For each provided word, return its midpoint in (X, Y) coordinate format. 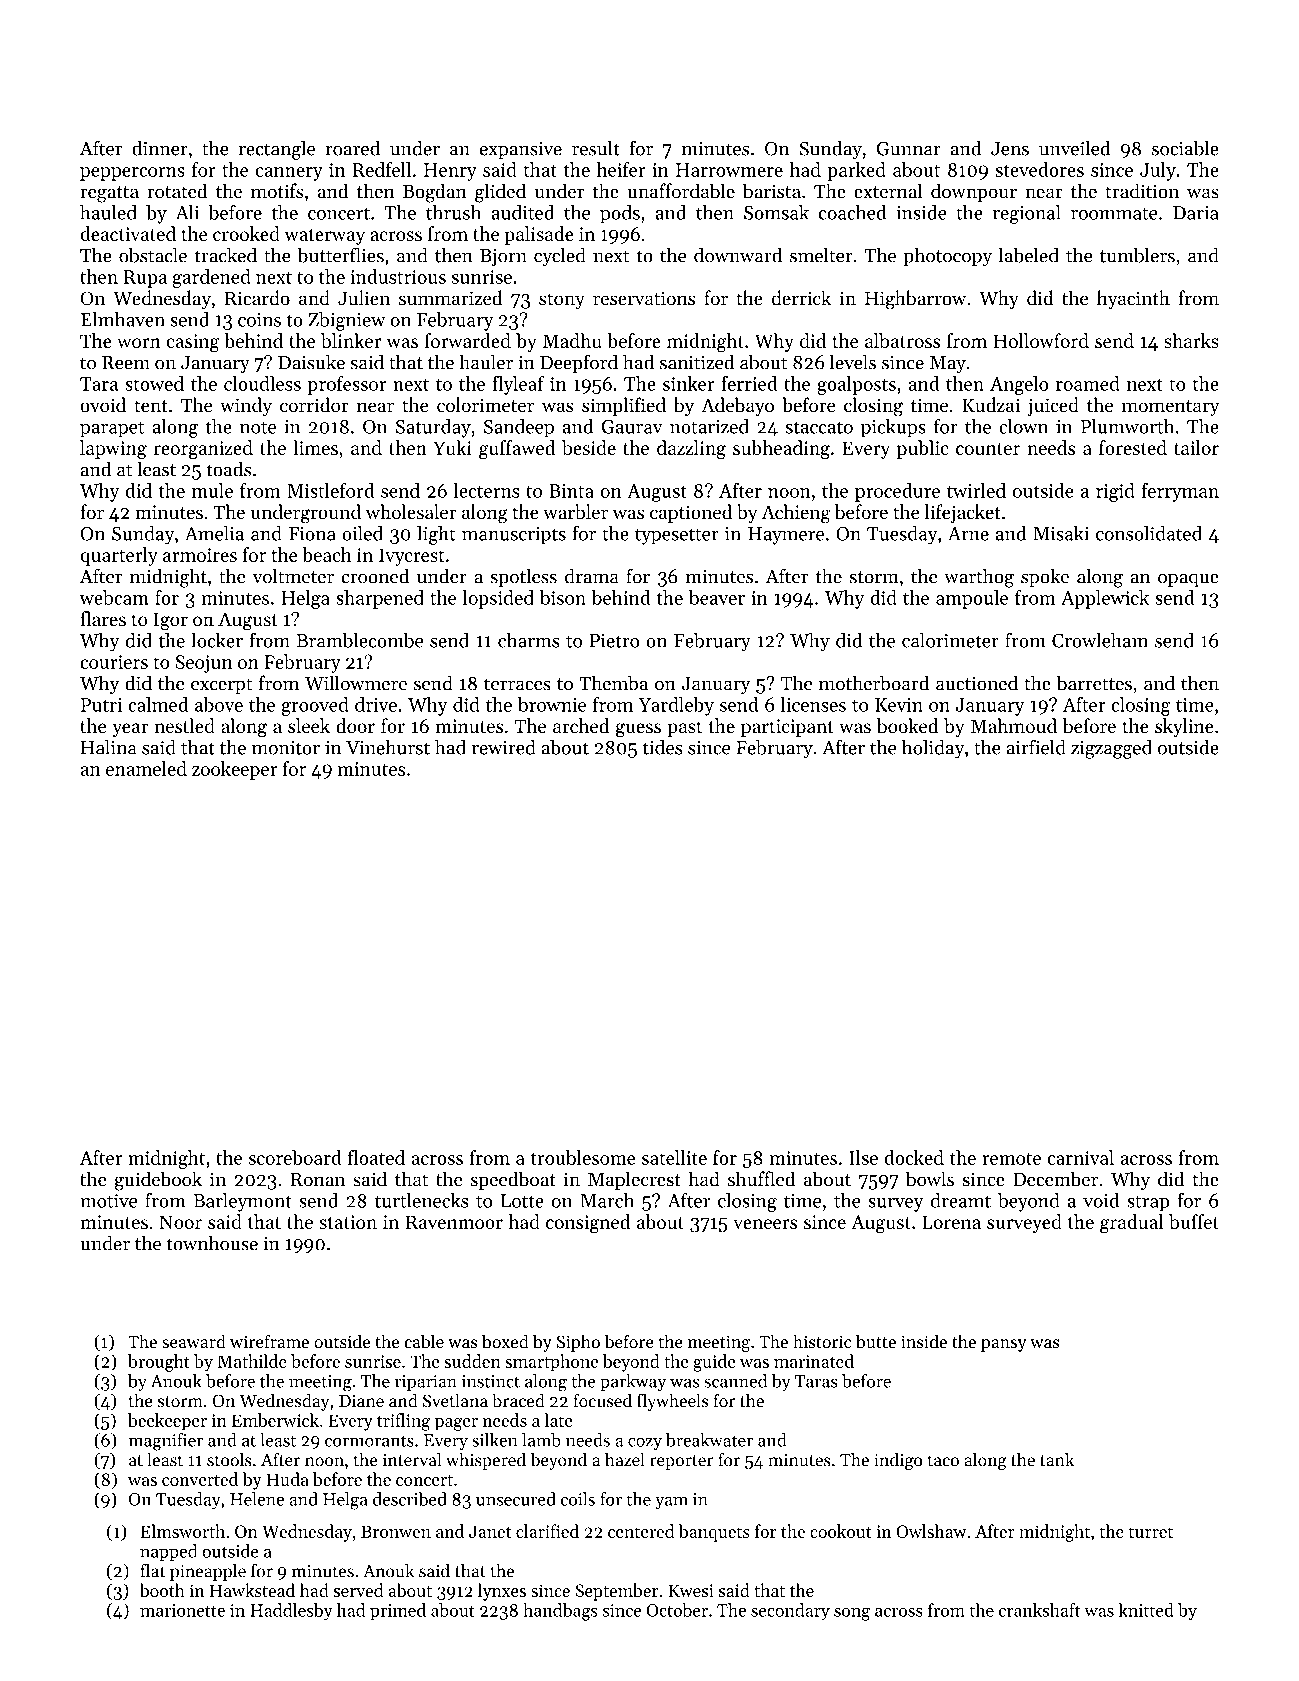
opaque (1188, 580)
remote (1011, 1159)
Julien (364, 298)
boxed (505, 1341)
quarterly (119, 556)
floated (376, 1157)
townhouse (212, 1243)
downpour (974, 192)
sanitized (697, 362)
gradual (1131, 1224)
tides (663, 747)
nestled (184, 725)
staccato (819, 427)
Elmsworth (183, 1531)
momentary (1170, 408)
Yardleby (676, 706)
